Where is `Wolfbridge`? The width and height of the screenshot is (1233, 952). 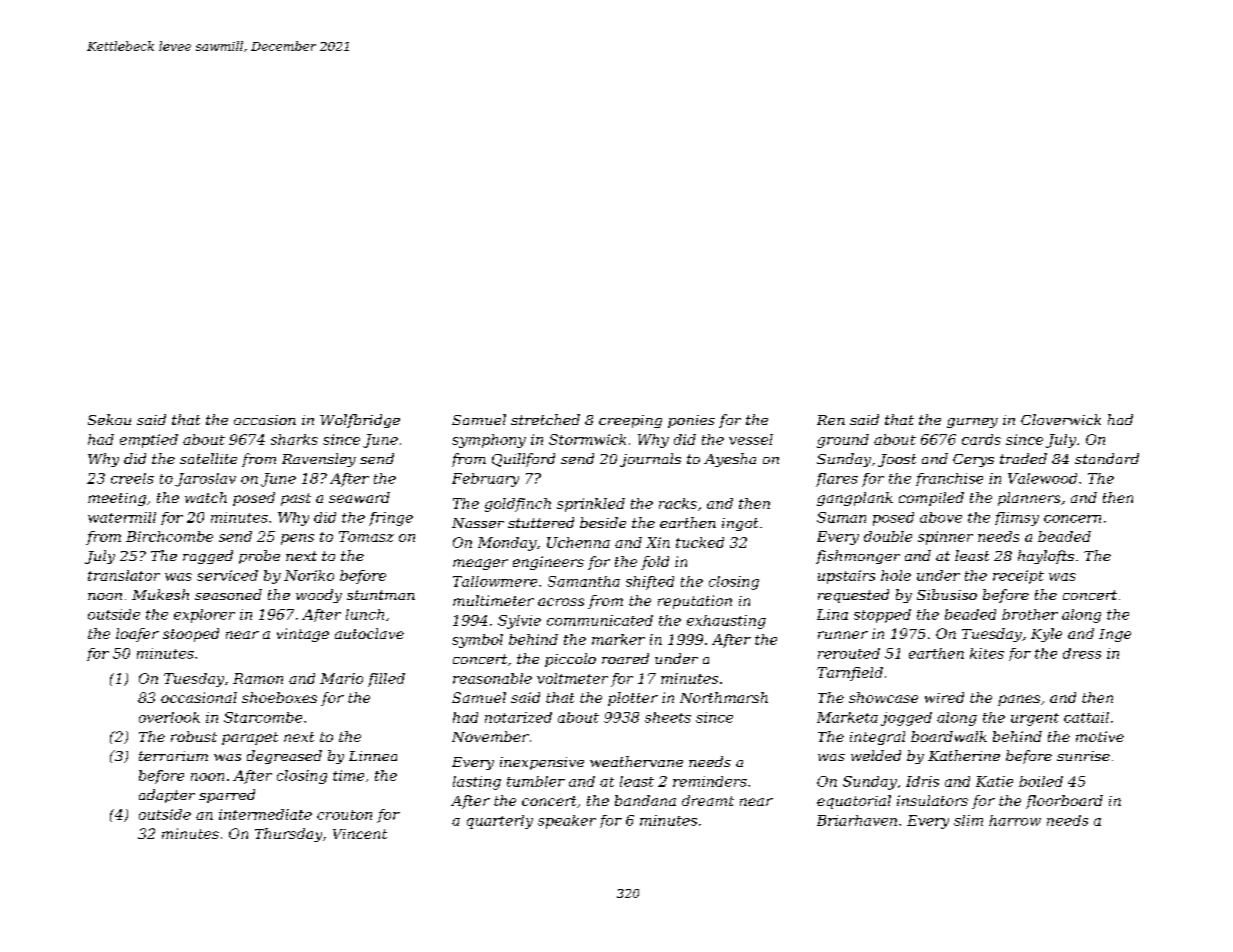 Wolfbridge is located at coordinates (360, 421).
